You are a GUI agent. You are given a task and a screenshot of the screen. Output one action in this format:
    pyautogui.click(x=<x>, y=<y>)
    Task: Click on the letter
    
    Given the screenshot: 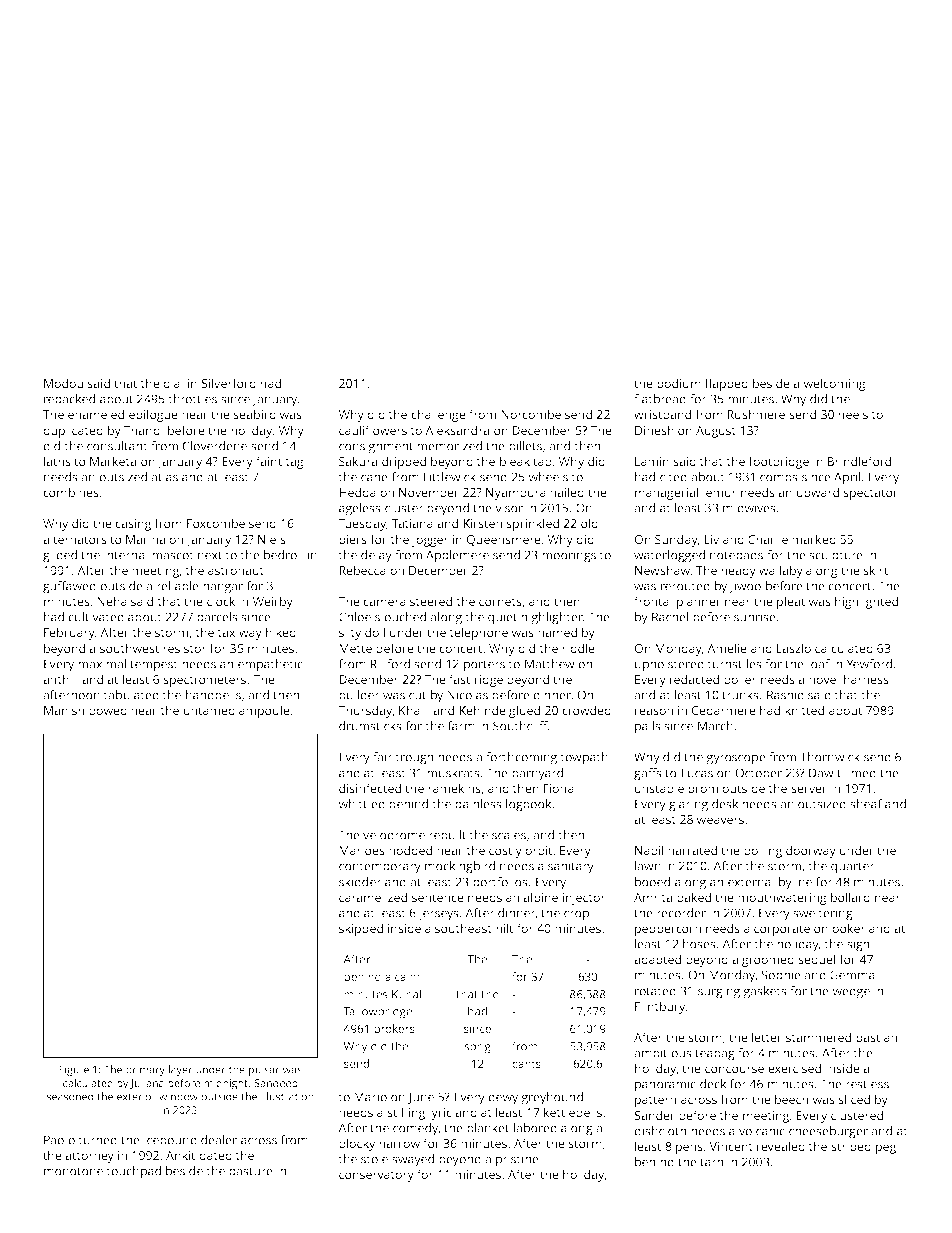 What is the action you would take?
    pyautogui.click(x=767, y=1037)
